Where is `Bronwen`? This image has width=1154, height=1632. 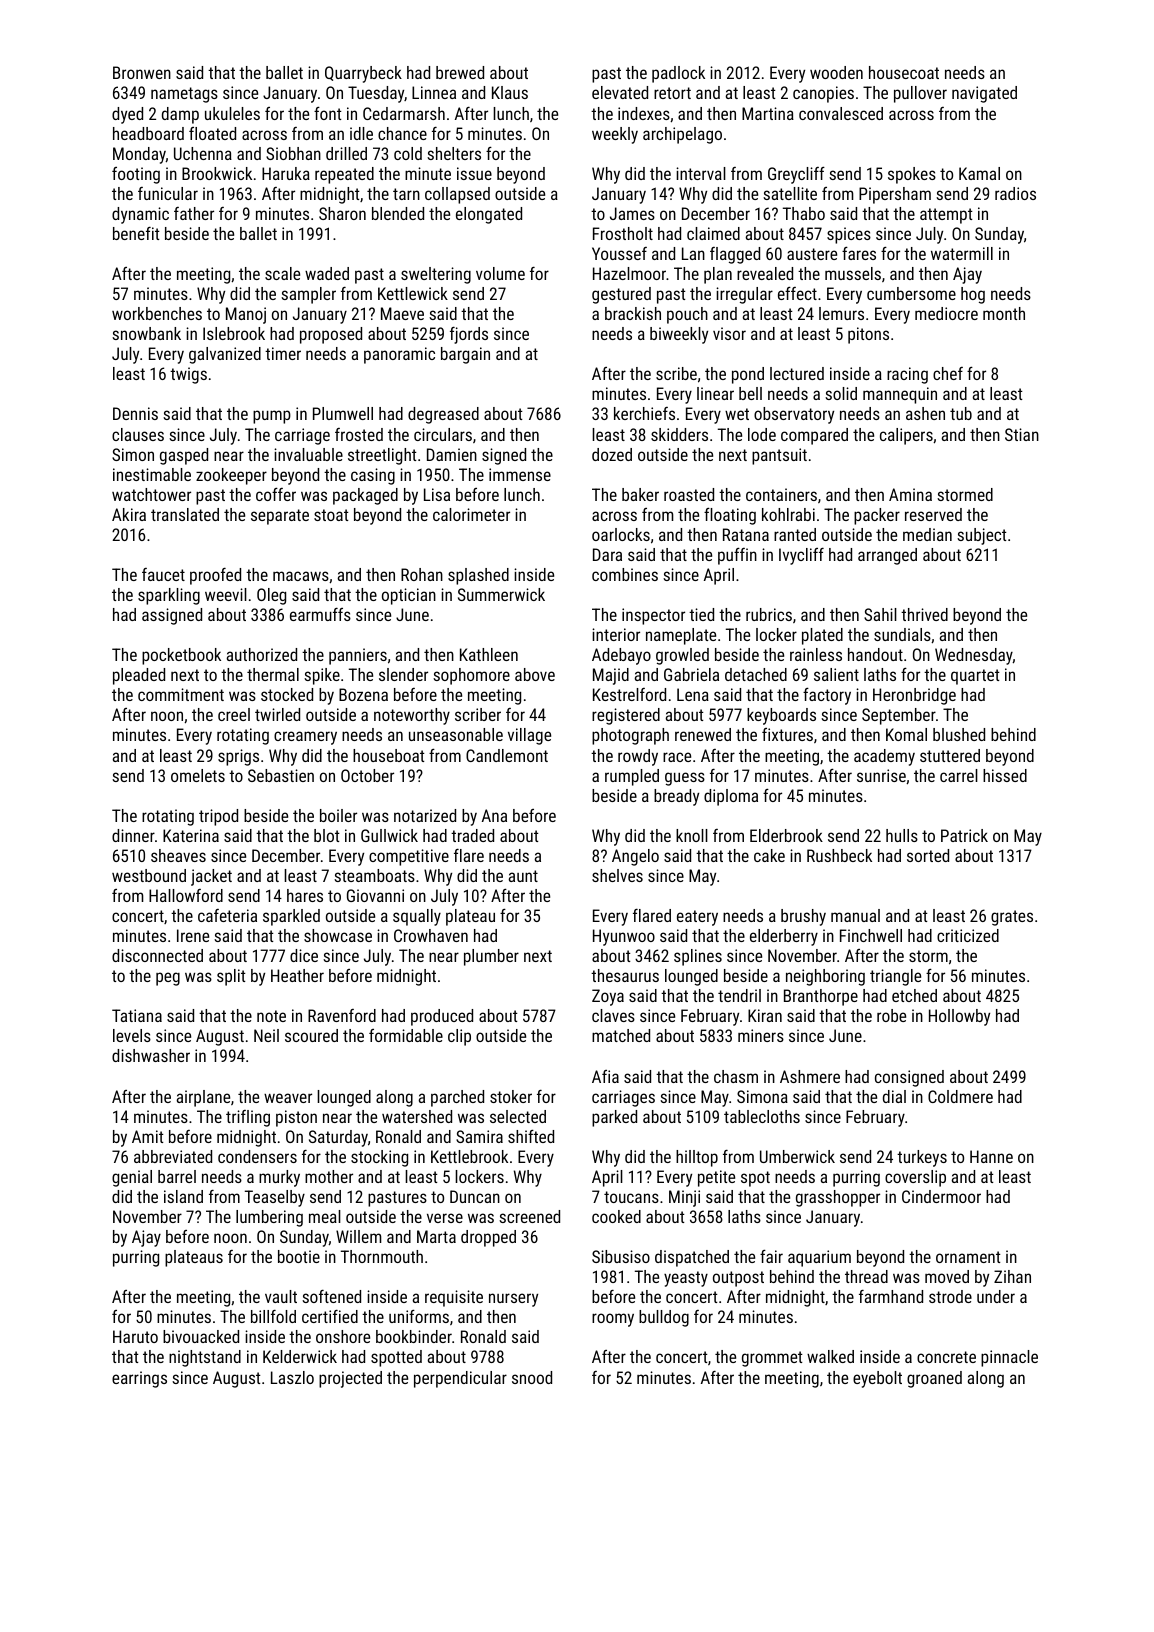
Bronwen is located at coordinates (142, 72).
